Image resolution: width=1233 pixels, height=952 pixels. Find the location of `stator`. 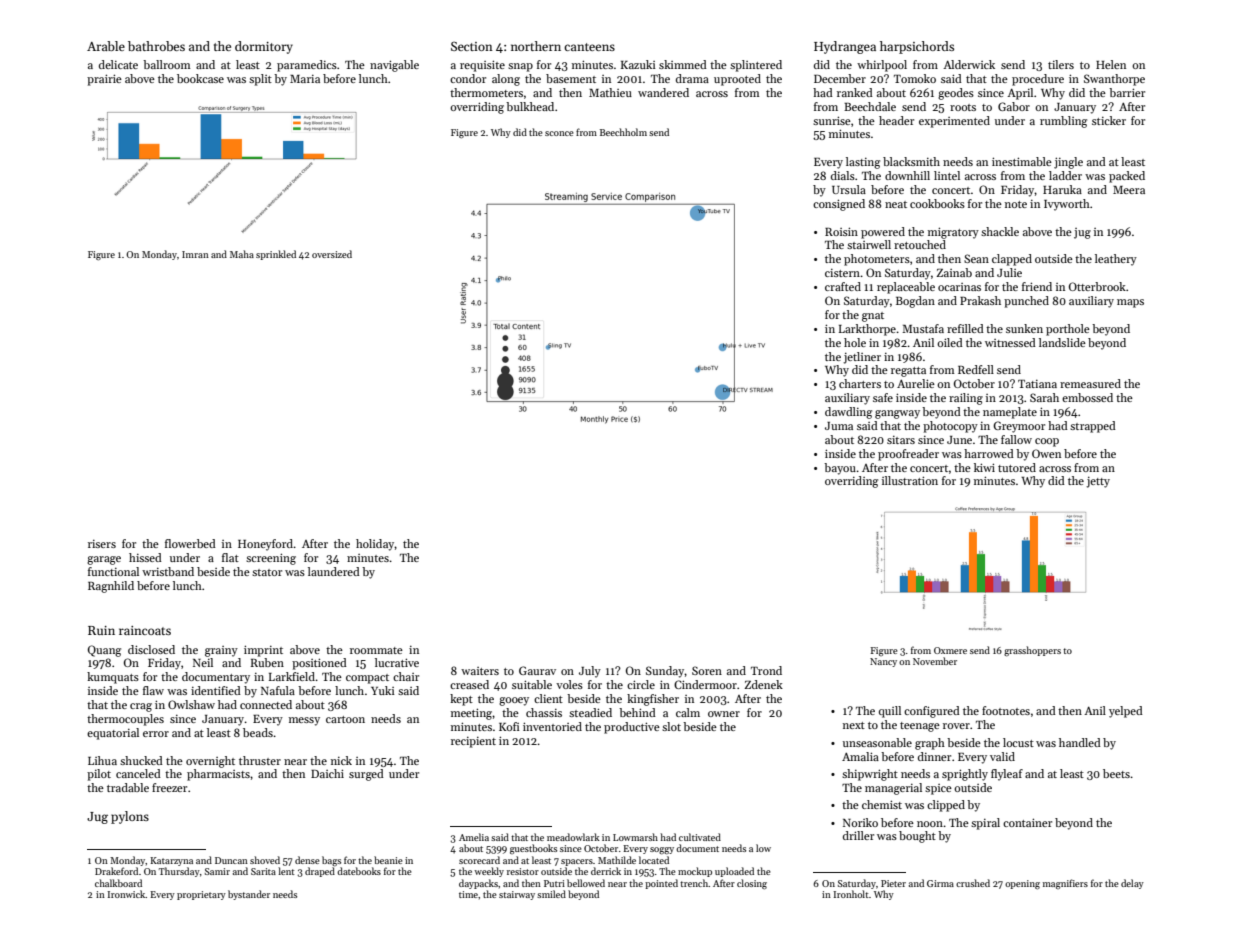

stator is located at coordinates (267, 572).
